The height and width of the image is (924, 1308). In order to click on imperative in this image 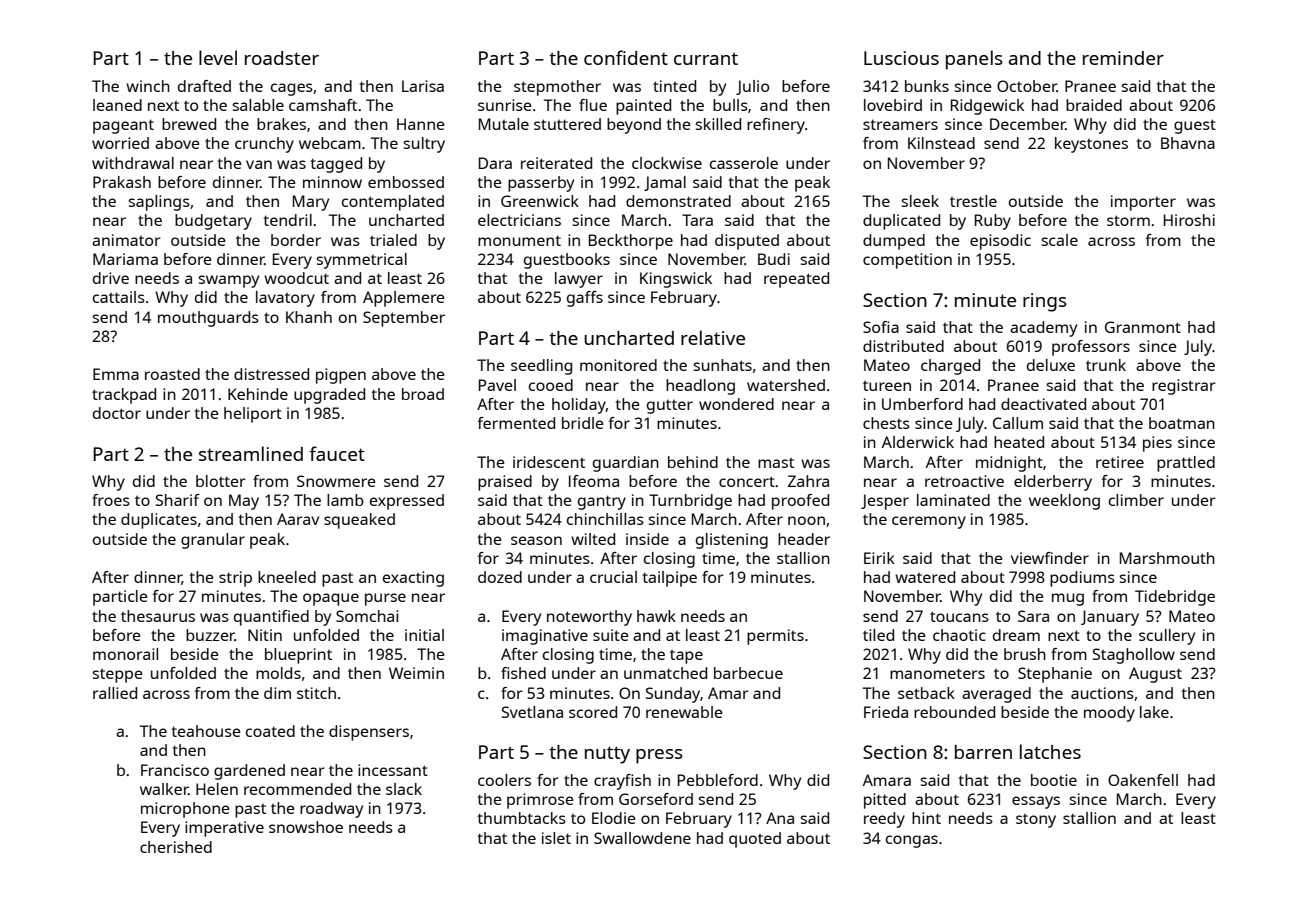, I will do `click(224, 829)`.
